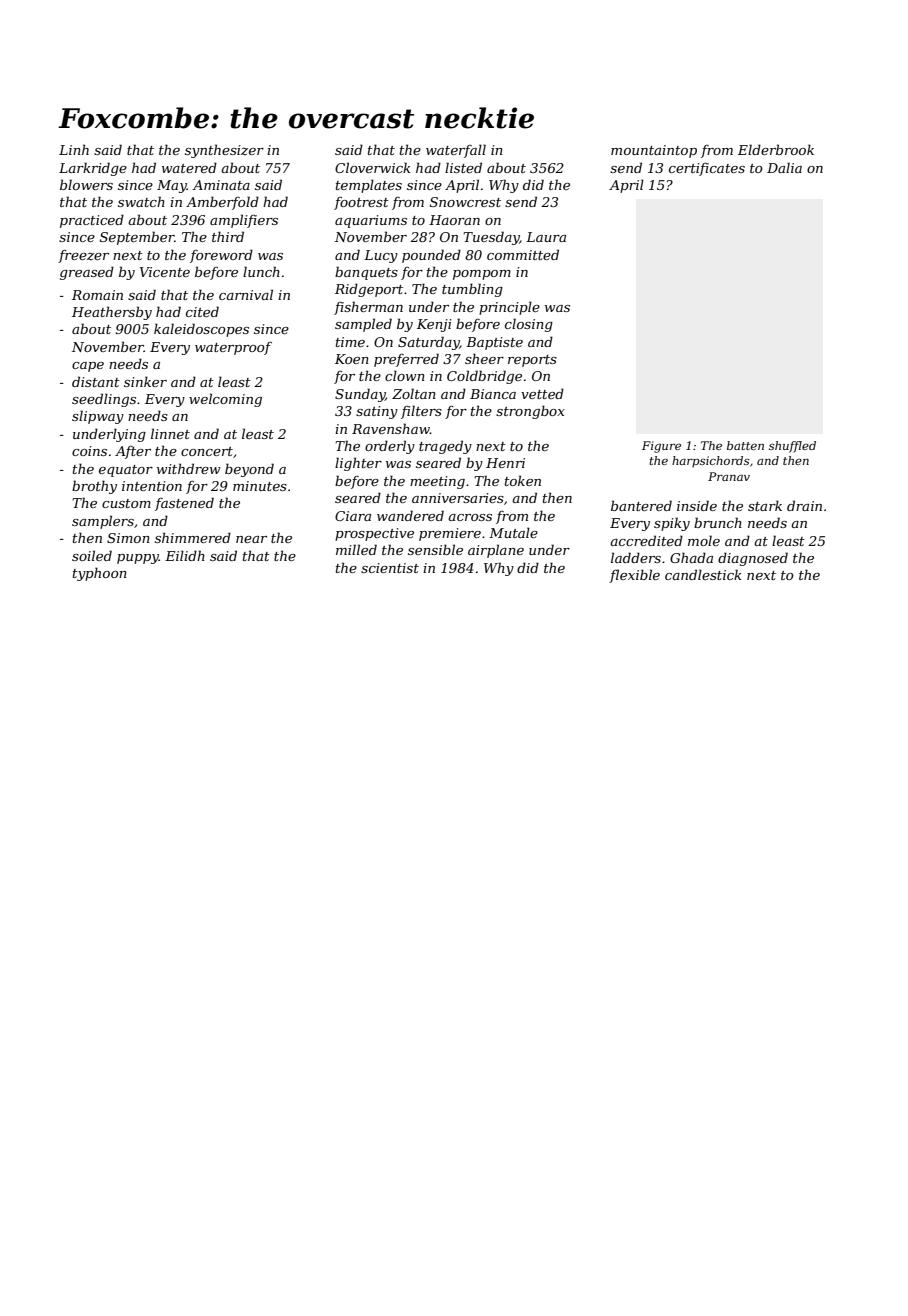 This page has width=908, height=1316. Describe the element at coordinates (703, 574) in the page. I see `candlestick` at that location.
